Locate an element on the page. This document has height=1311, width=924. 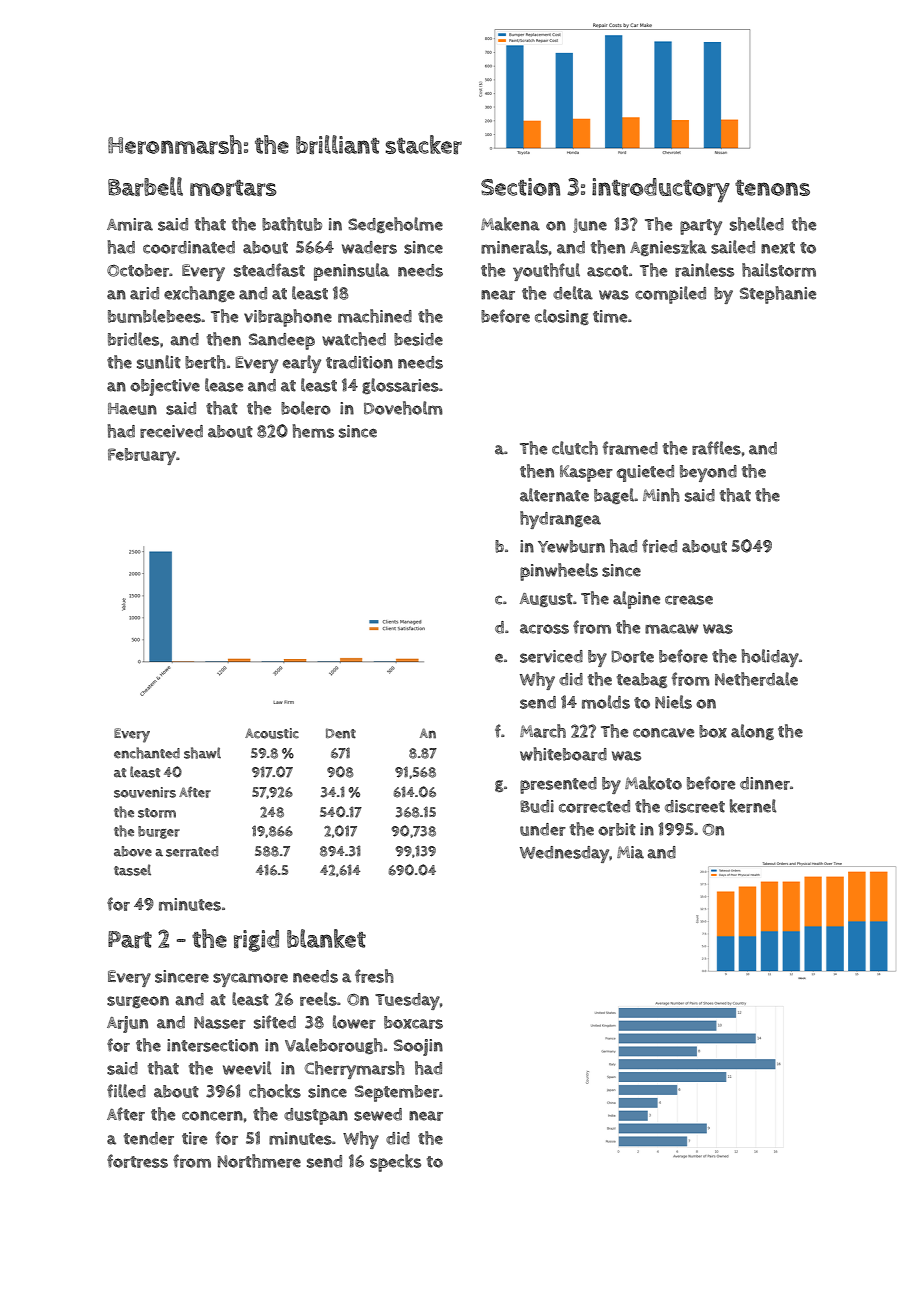
Mia is located at coordinates (630, 852).
